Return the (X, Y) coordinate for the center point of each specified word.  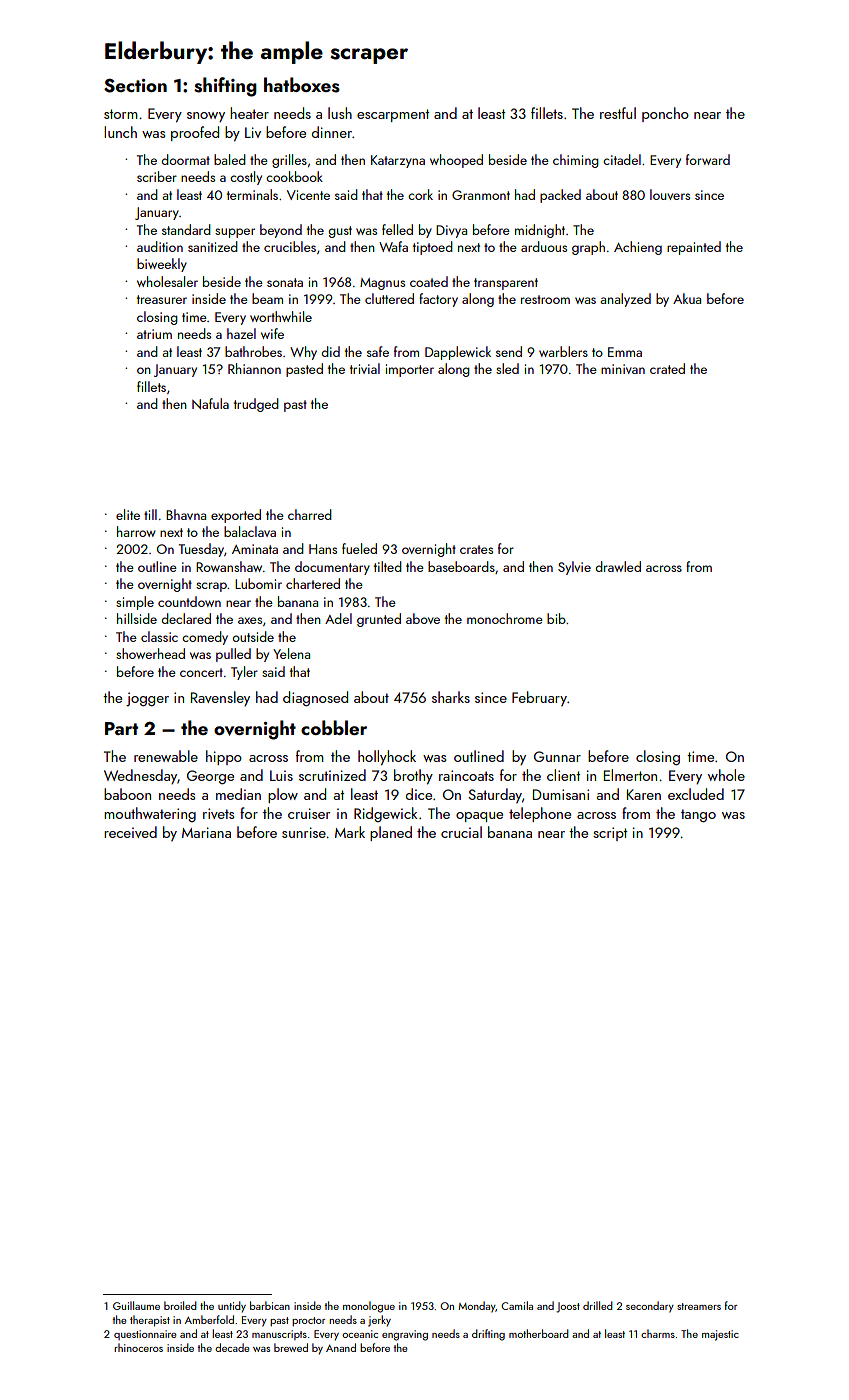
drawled (618, 566)
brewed (291, 1347)
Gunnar (557, 756)
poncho (665, 114)
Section (135, 86)
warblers (563, 351)
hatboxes (302, 85)
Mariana (206, 832)
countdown (189, 601)
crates (476, 549)
